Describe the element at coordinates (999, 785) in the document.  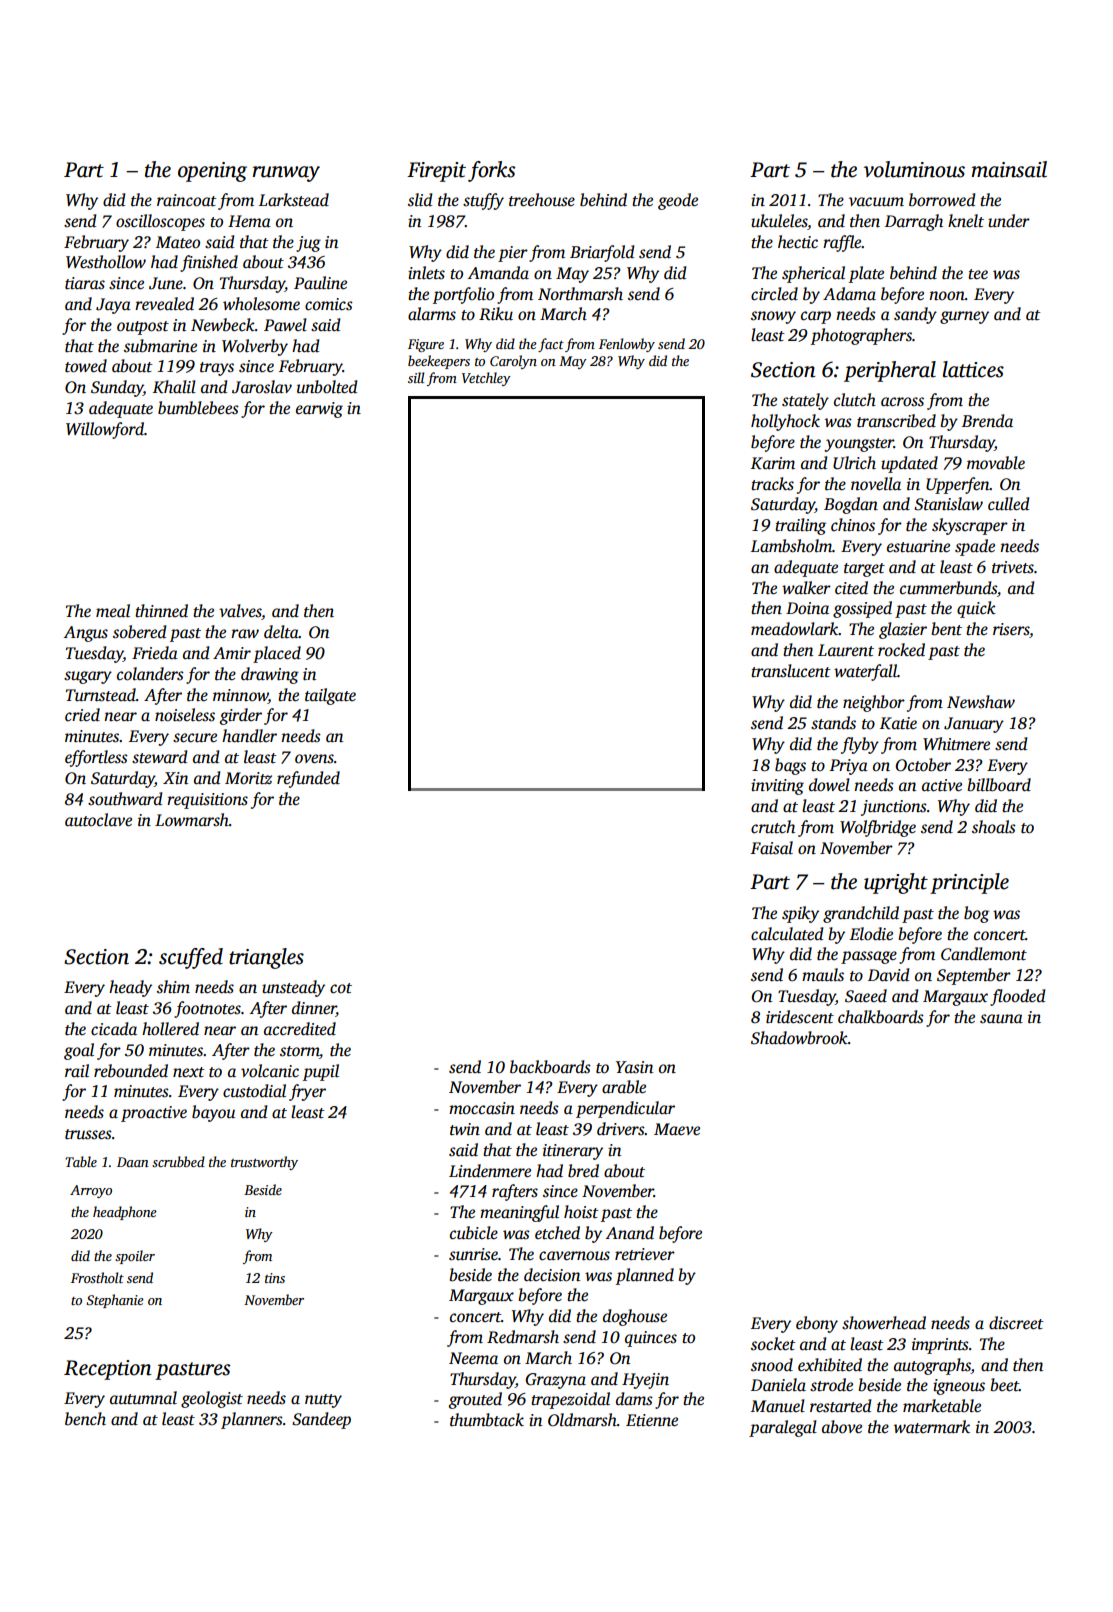
I see `billboard` at that location.
